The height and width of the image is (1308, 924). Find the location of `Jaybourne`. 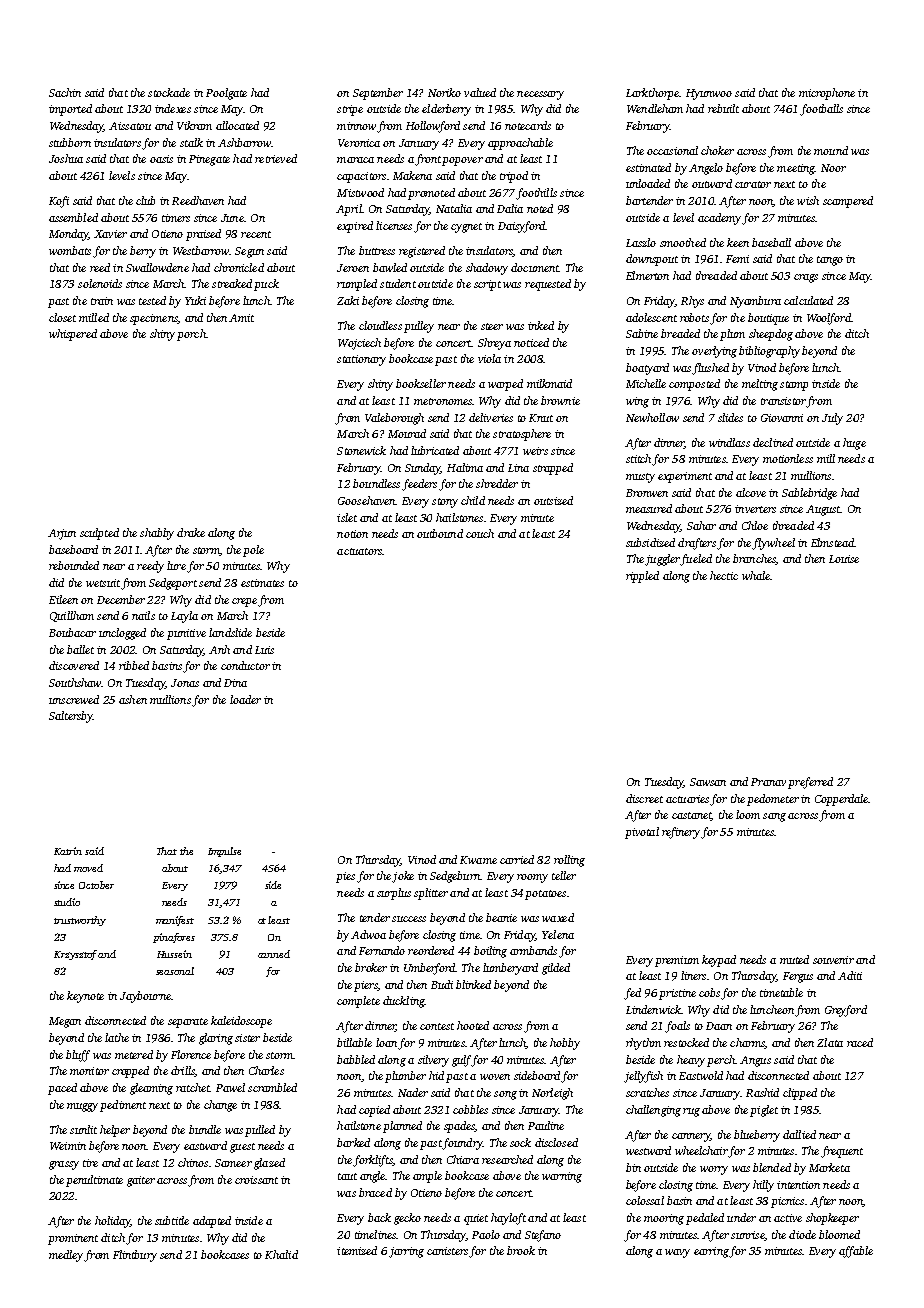

Jaybourne is located at coordinates (145, 997).
